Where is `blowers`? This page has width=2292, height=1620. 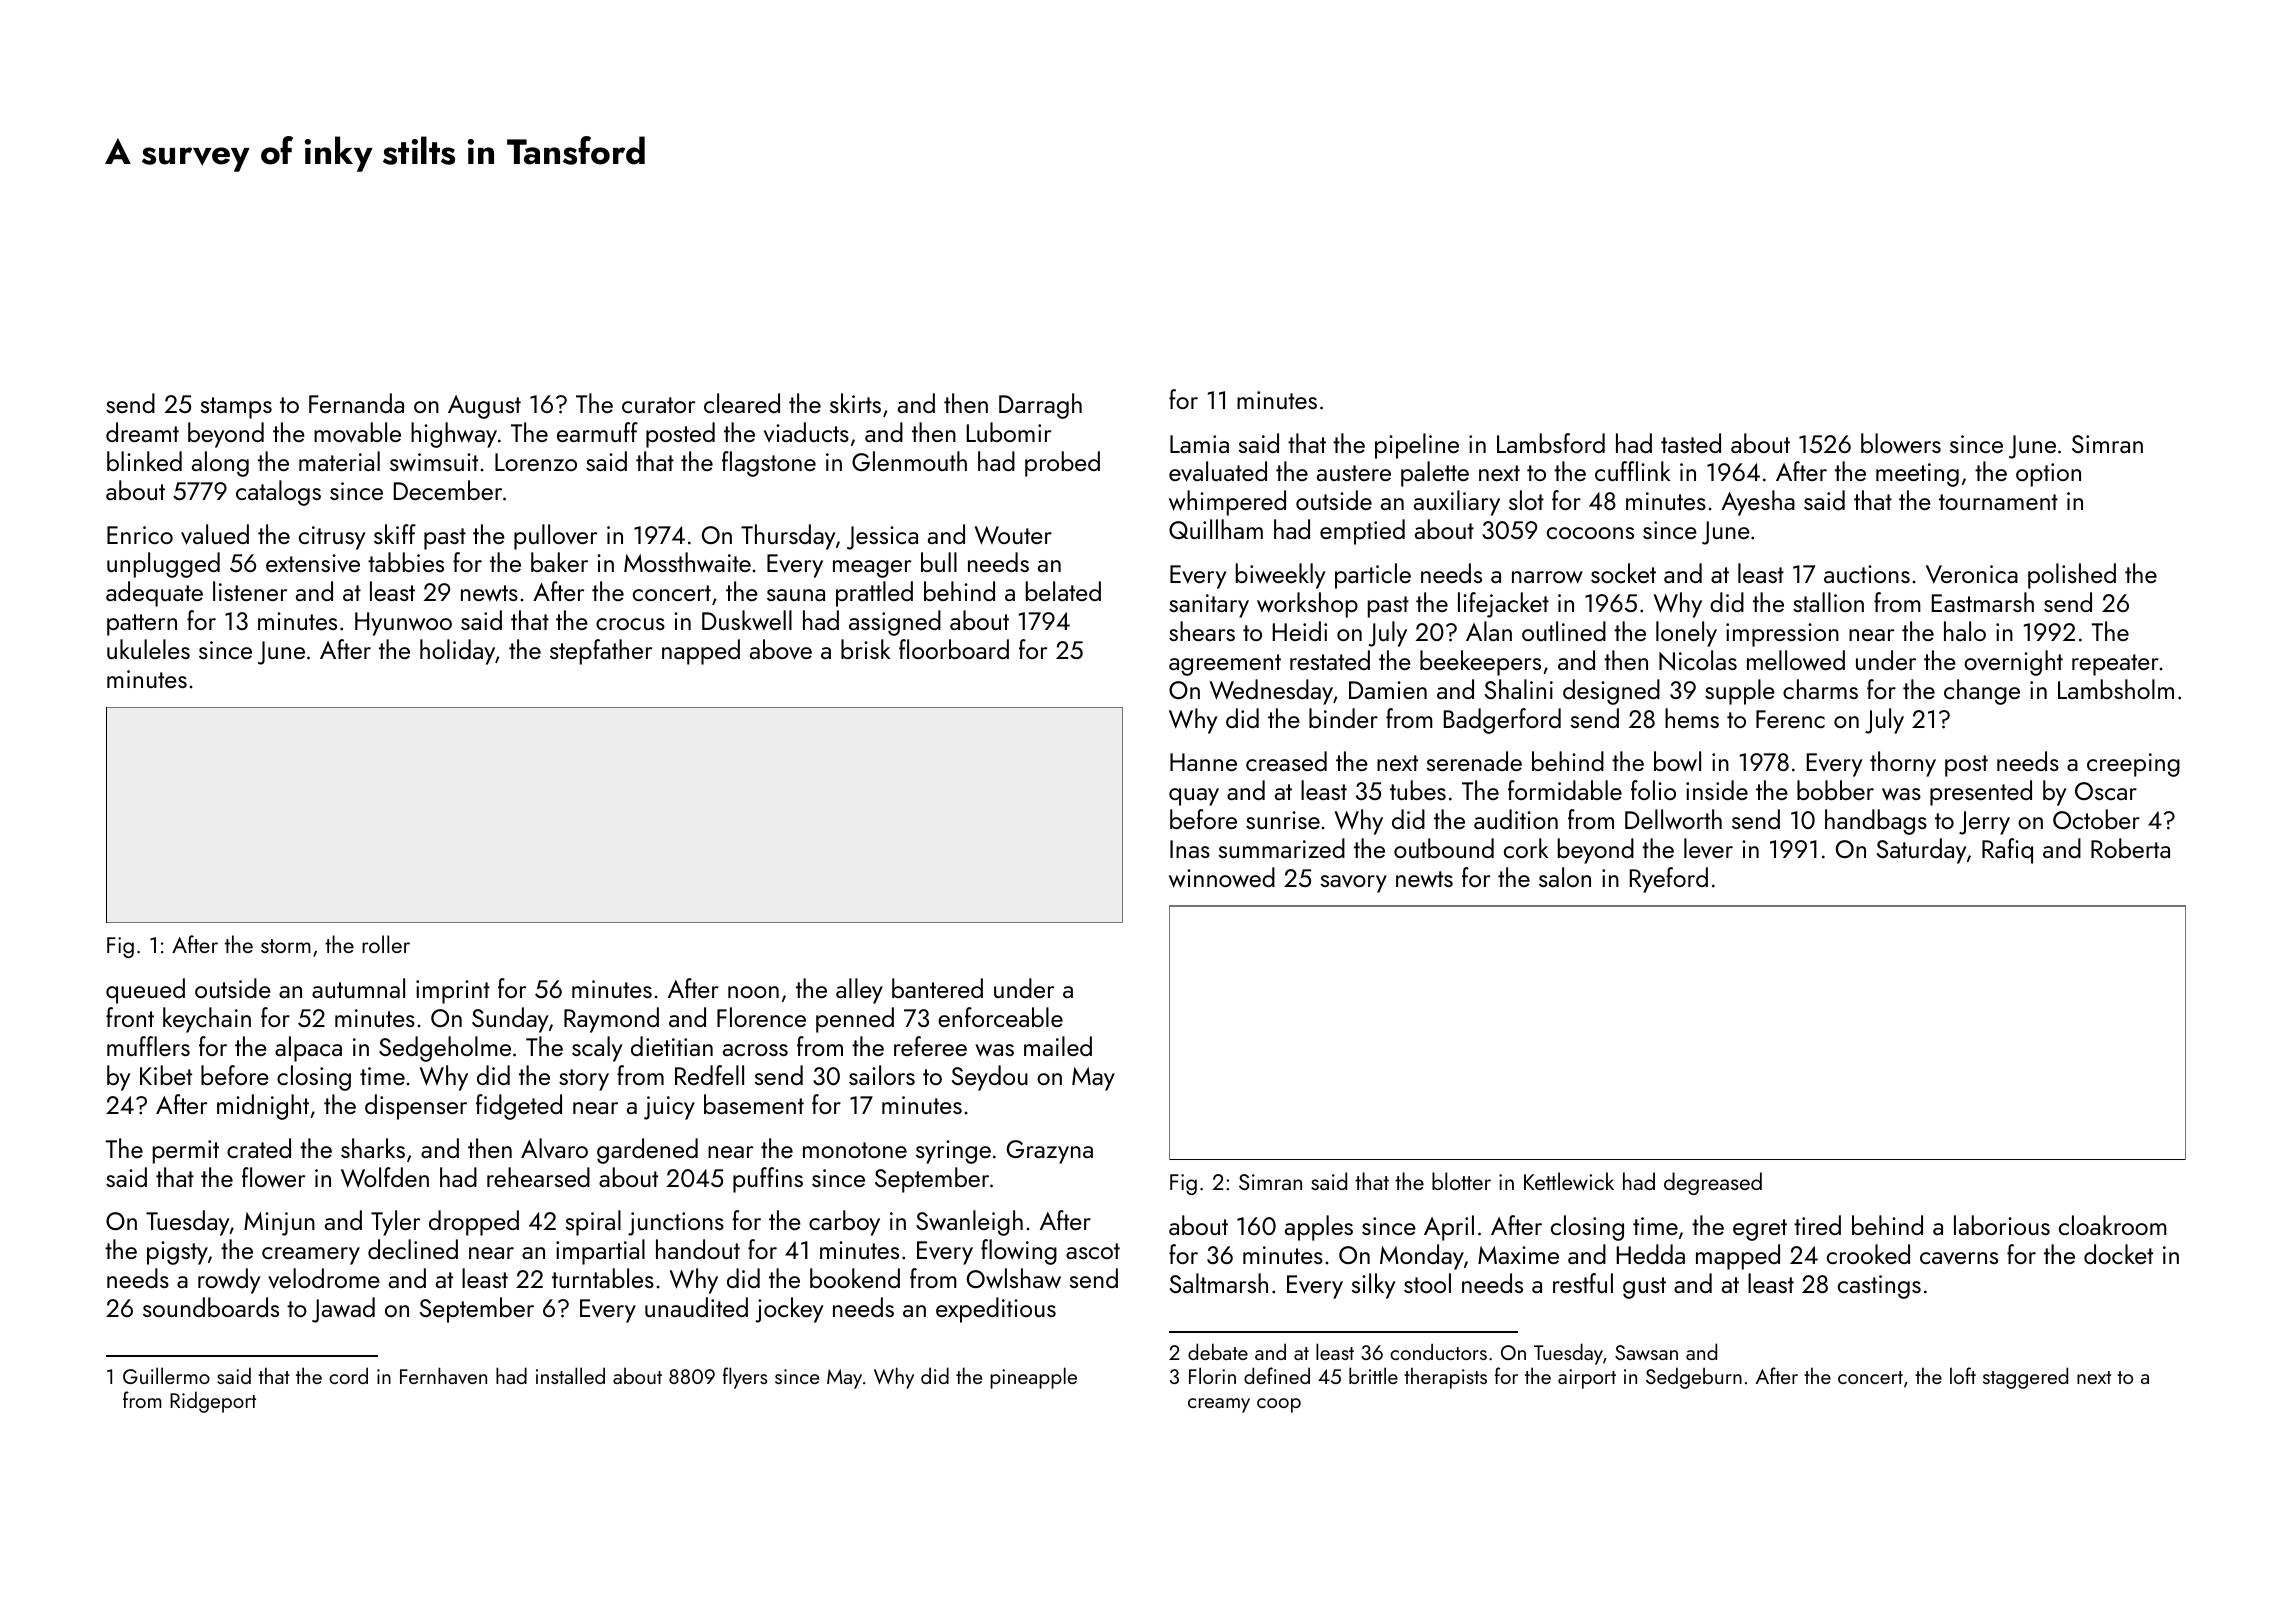
blowers is located at coordinates (1901, 443).
